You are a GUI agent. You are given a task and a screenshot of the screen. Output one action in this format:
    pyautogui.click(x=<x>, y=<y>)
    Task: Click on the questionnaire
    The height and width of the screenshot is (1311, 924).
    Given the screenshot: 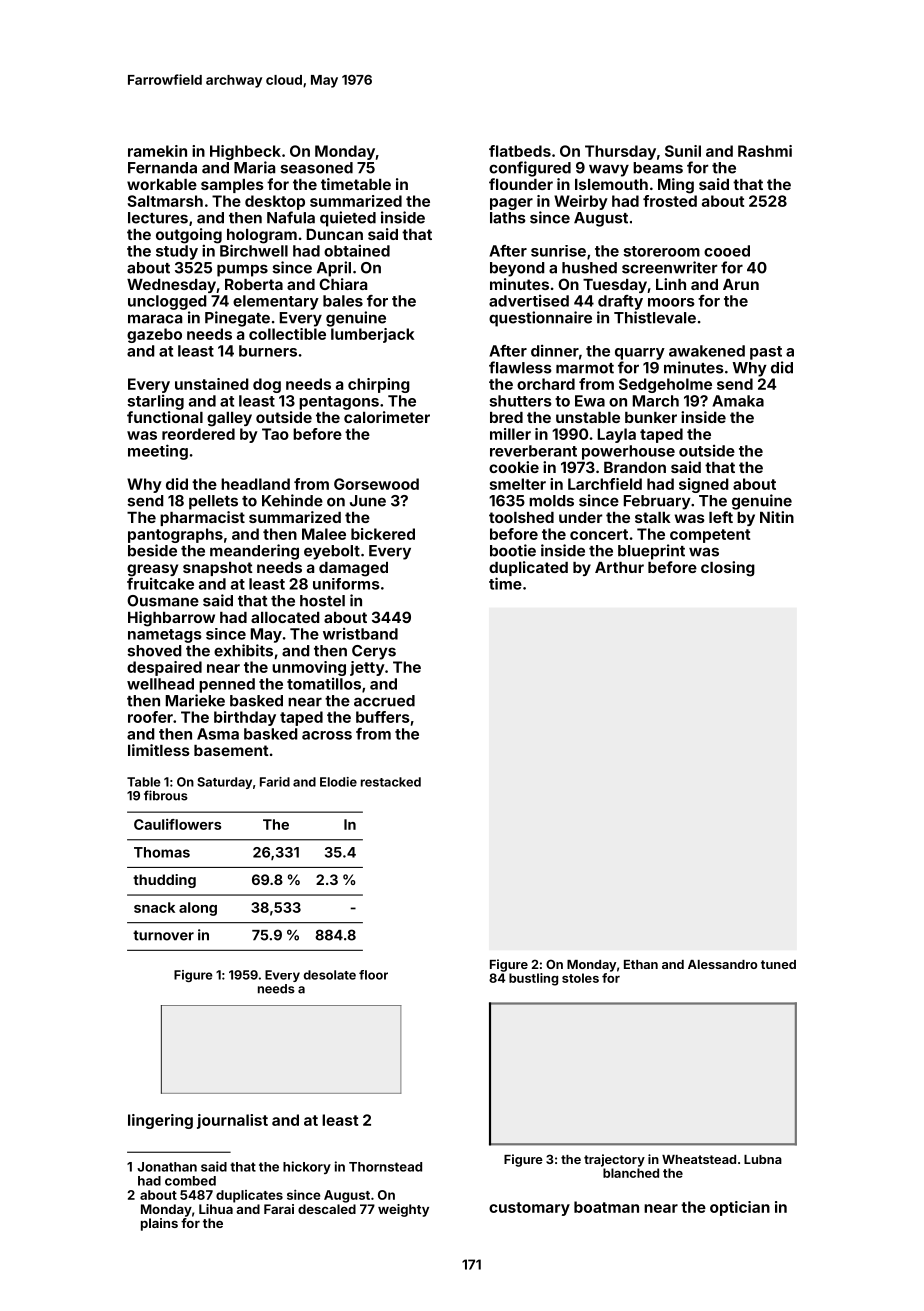 What is the action you would take?
    pyautogui.click(x=540, y=319)
